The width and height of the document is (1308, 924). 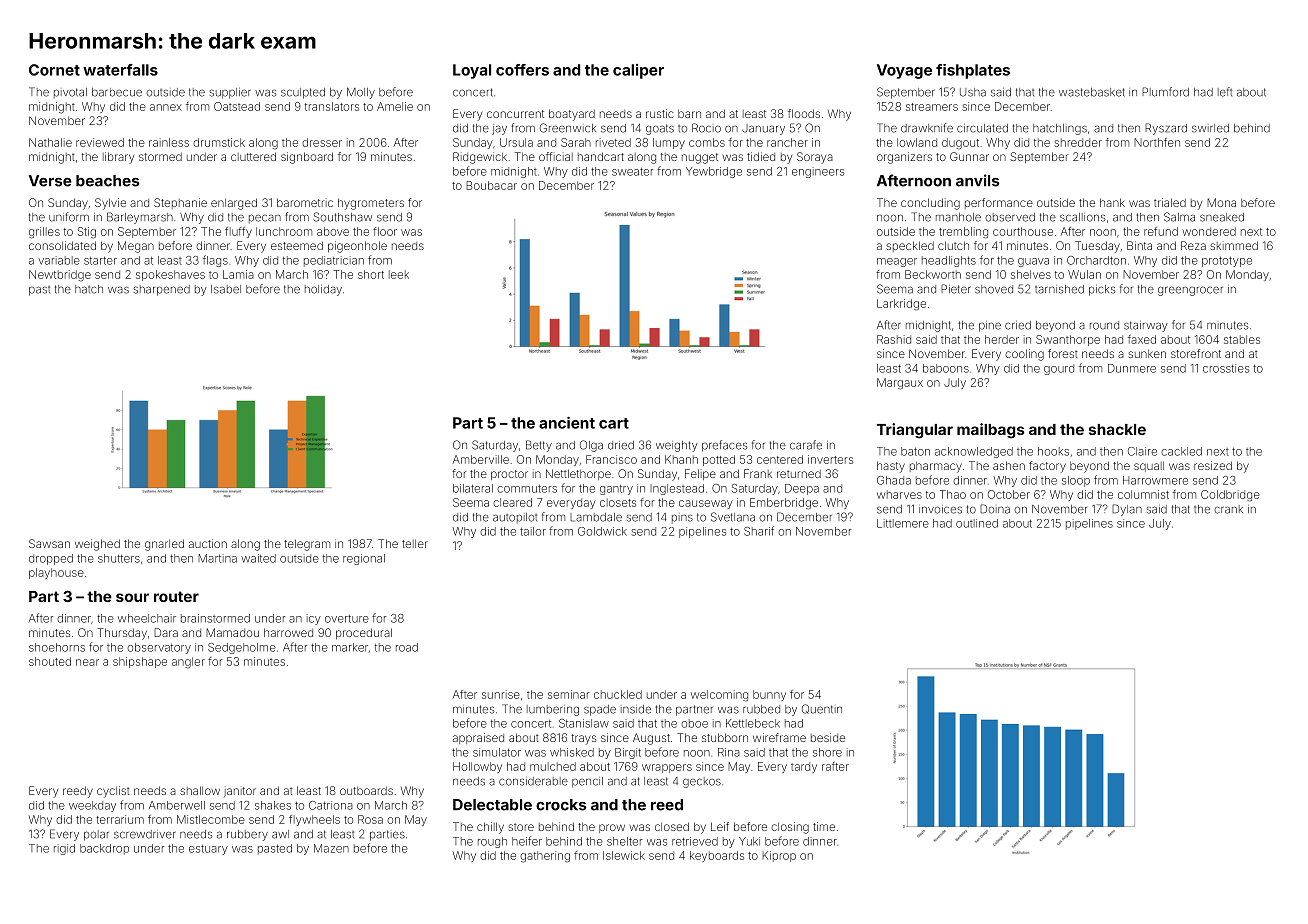 What do you see at coordinates (331, 848) in the document?
I see `Mazen` at bounding box center [331, 848].
